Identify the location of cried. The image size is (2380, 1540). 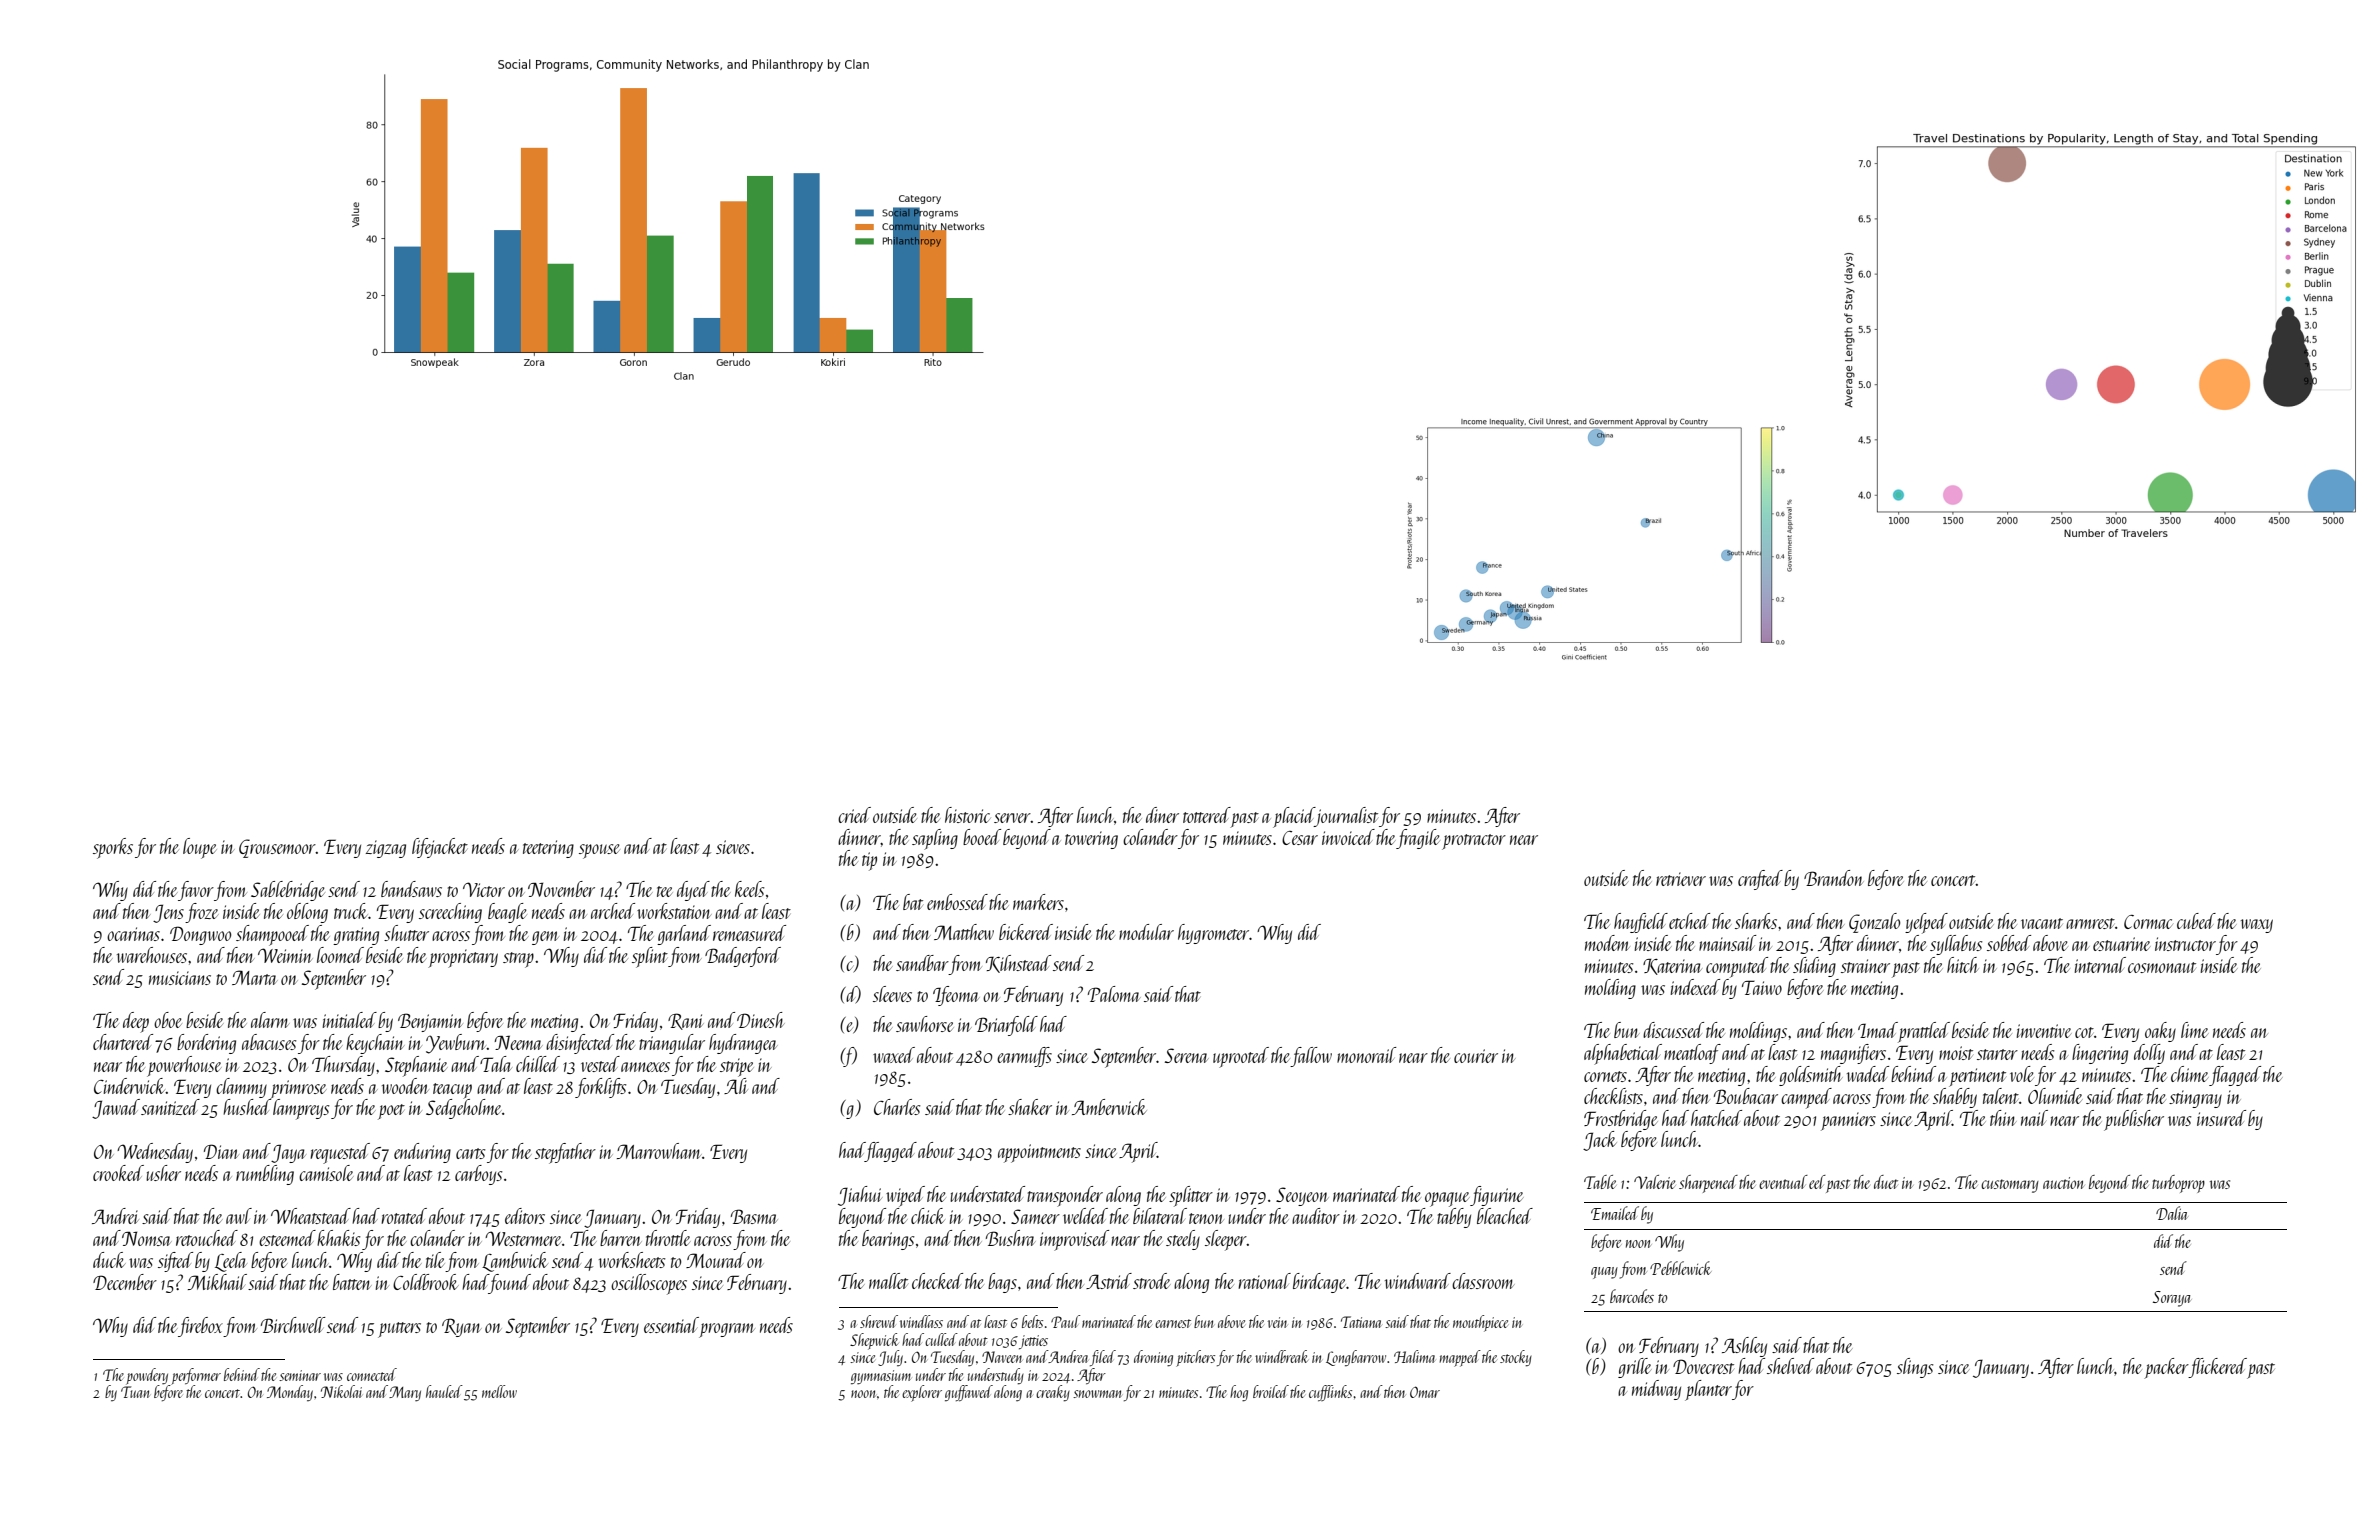
(854, 815).
